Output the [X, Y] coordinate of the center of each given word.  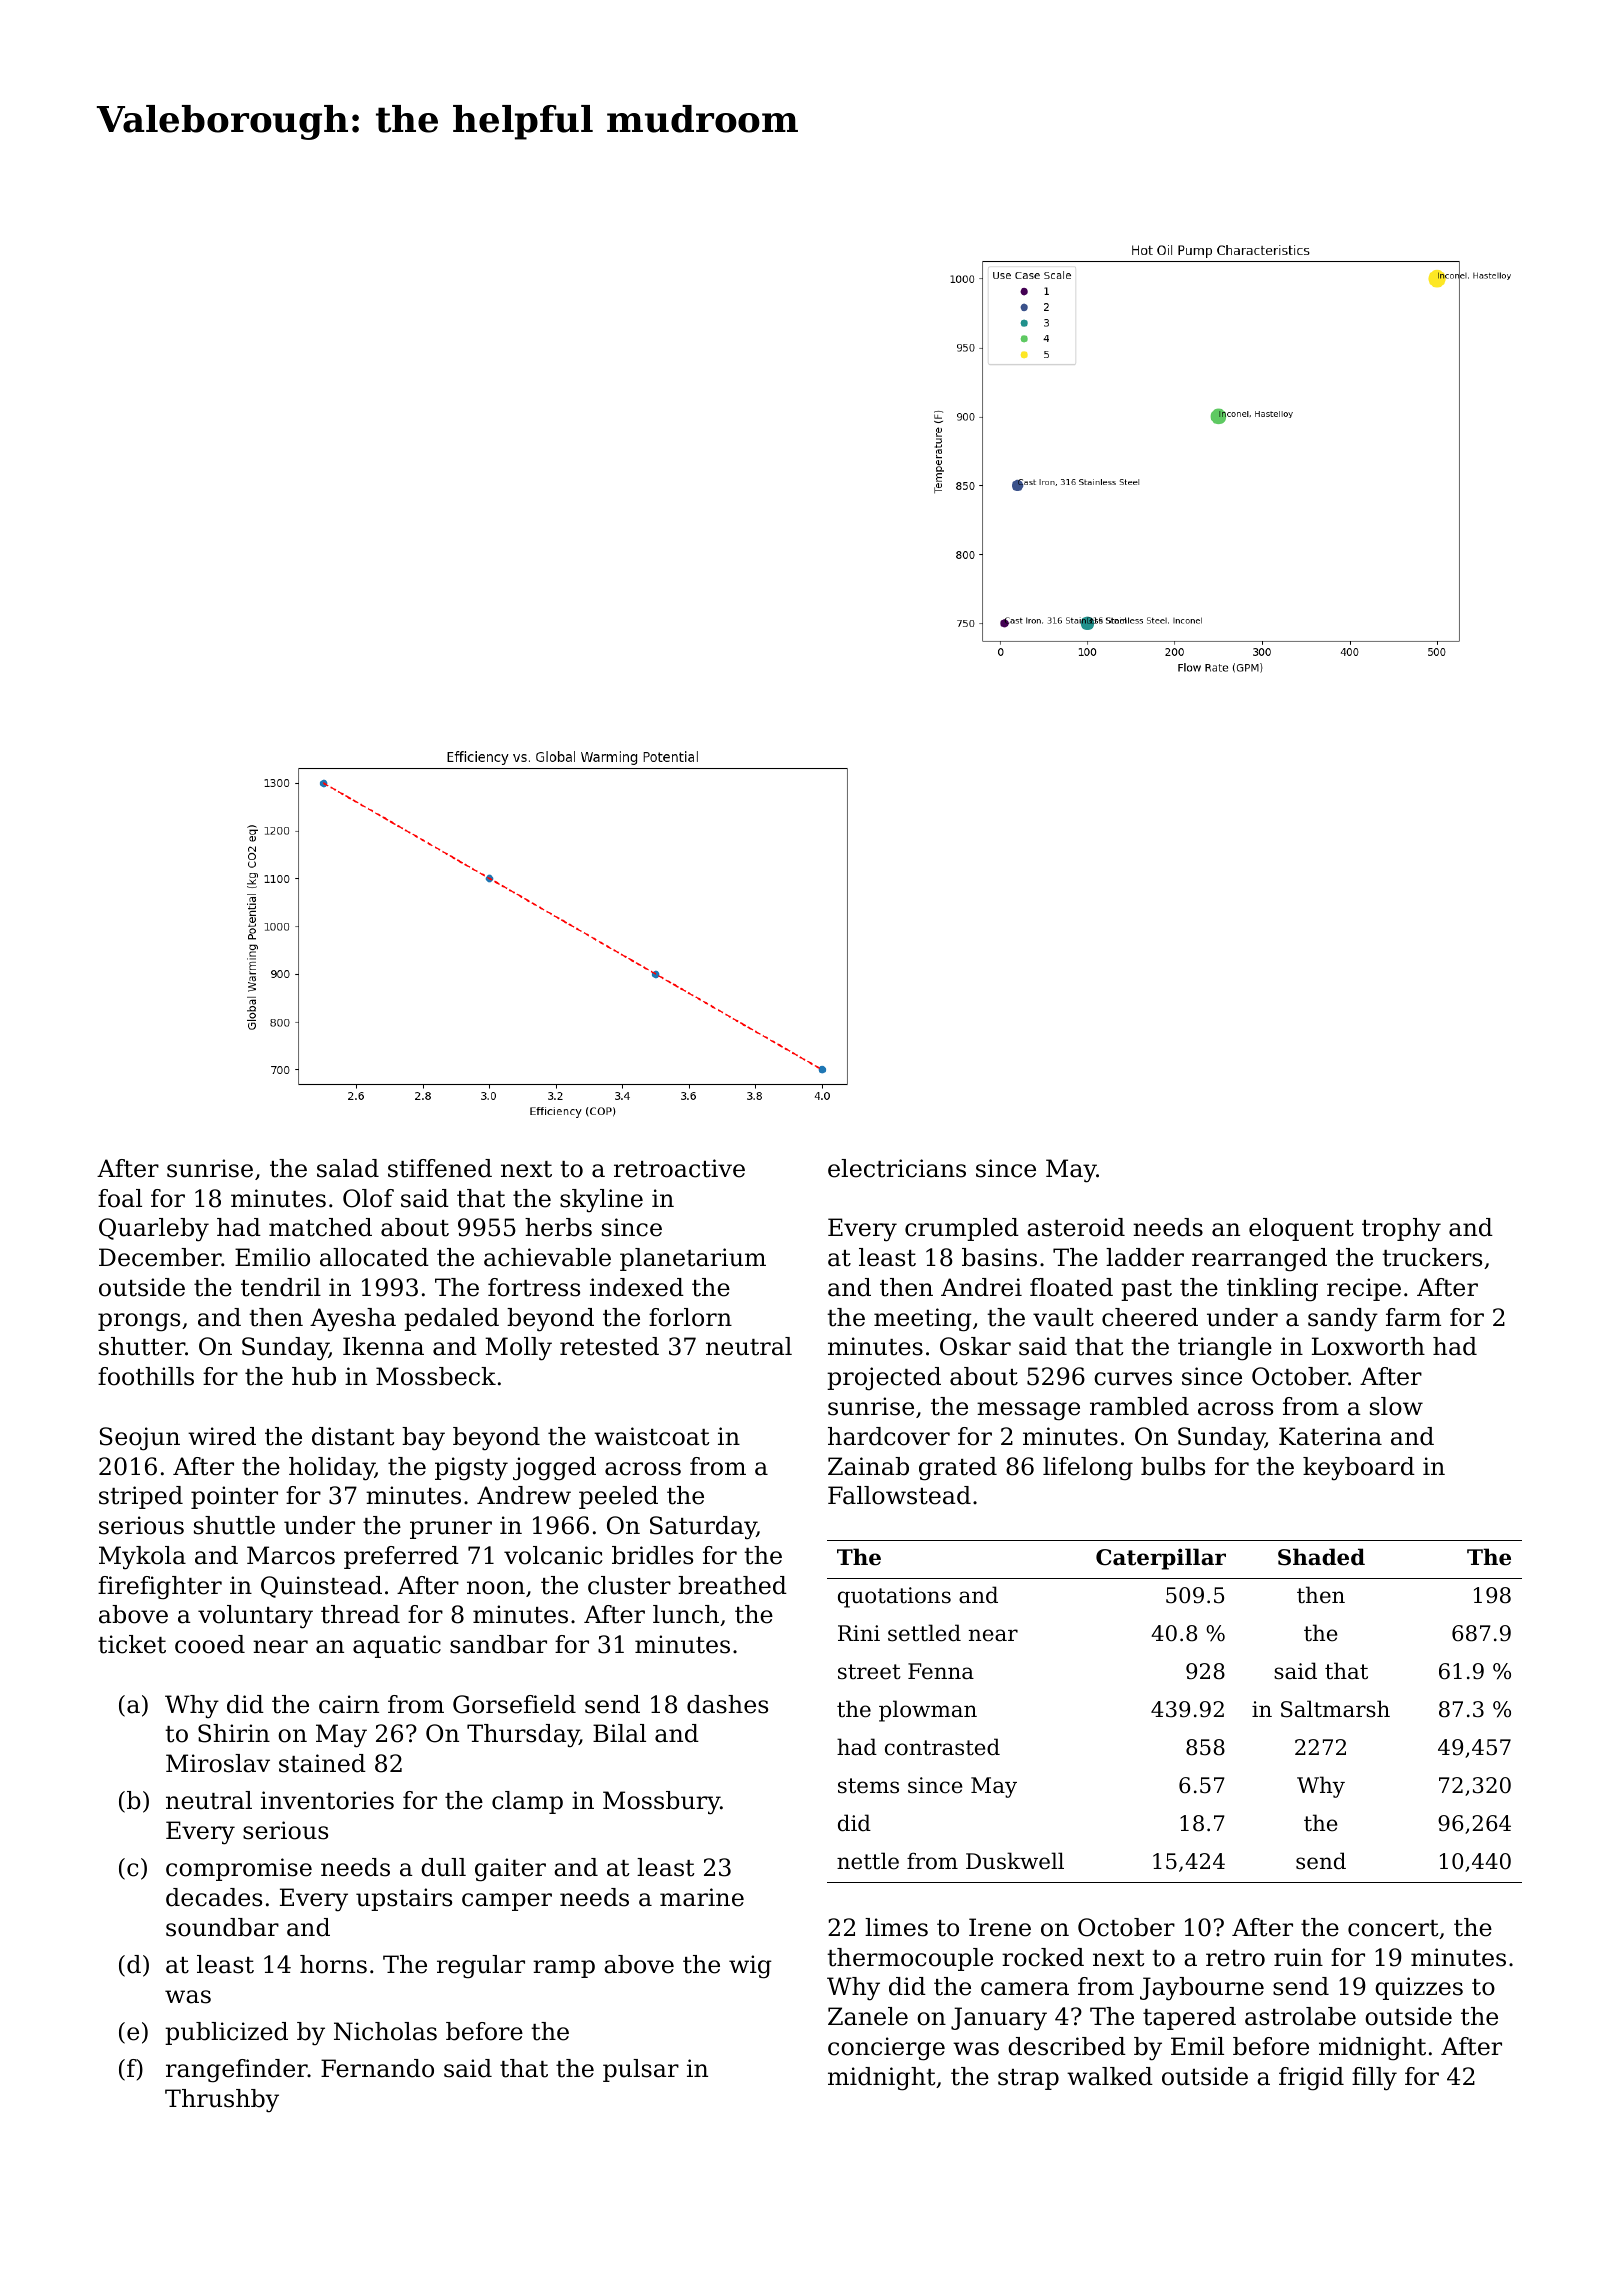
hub [314, 1376]
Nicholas [385, 2031]
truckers [1432, 1257]
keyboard [1359, 1468]
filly [1374, 2079]
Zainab [868, 1466]
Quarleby [154, 1230]
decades [214, 1897]
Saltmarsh [1335, 1709]
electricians [897, 1168]
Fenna [941, 1671]
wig [750, 1967]
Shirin [234, 1733]
